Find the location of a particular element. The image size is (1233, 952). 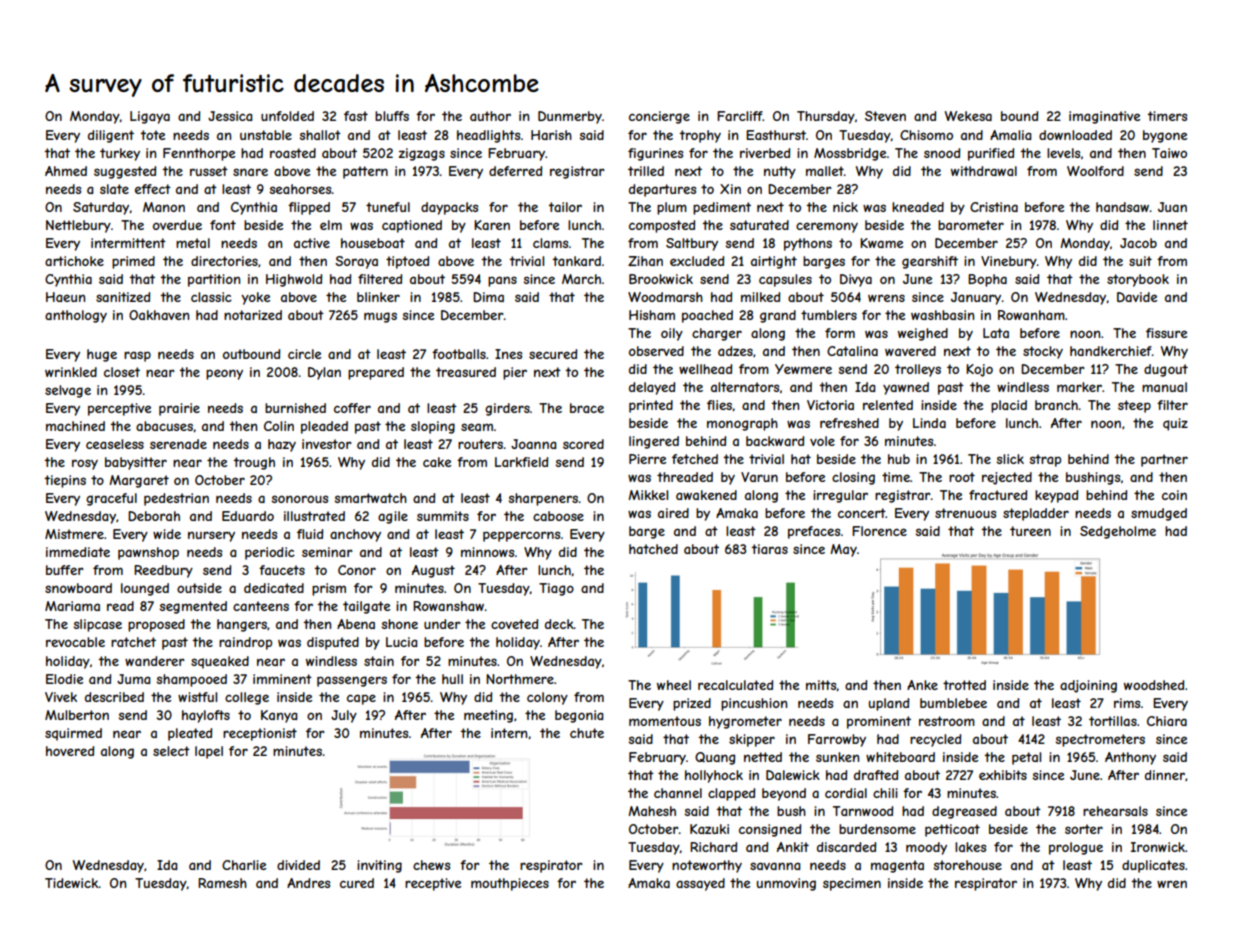

artichoke is located at coordinates (74, 261).
